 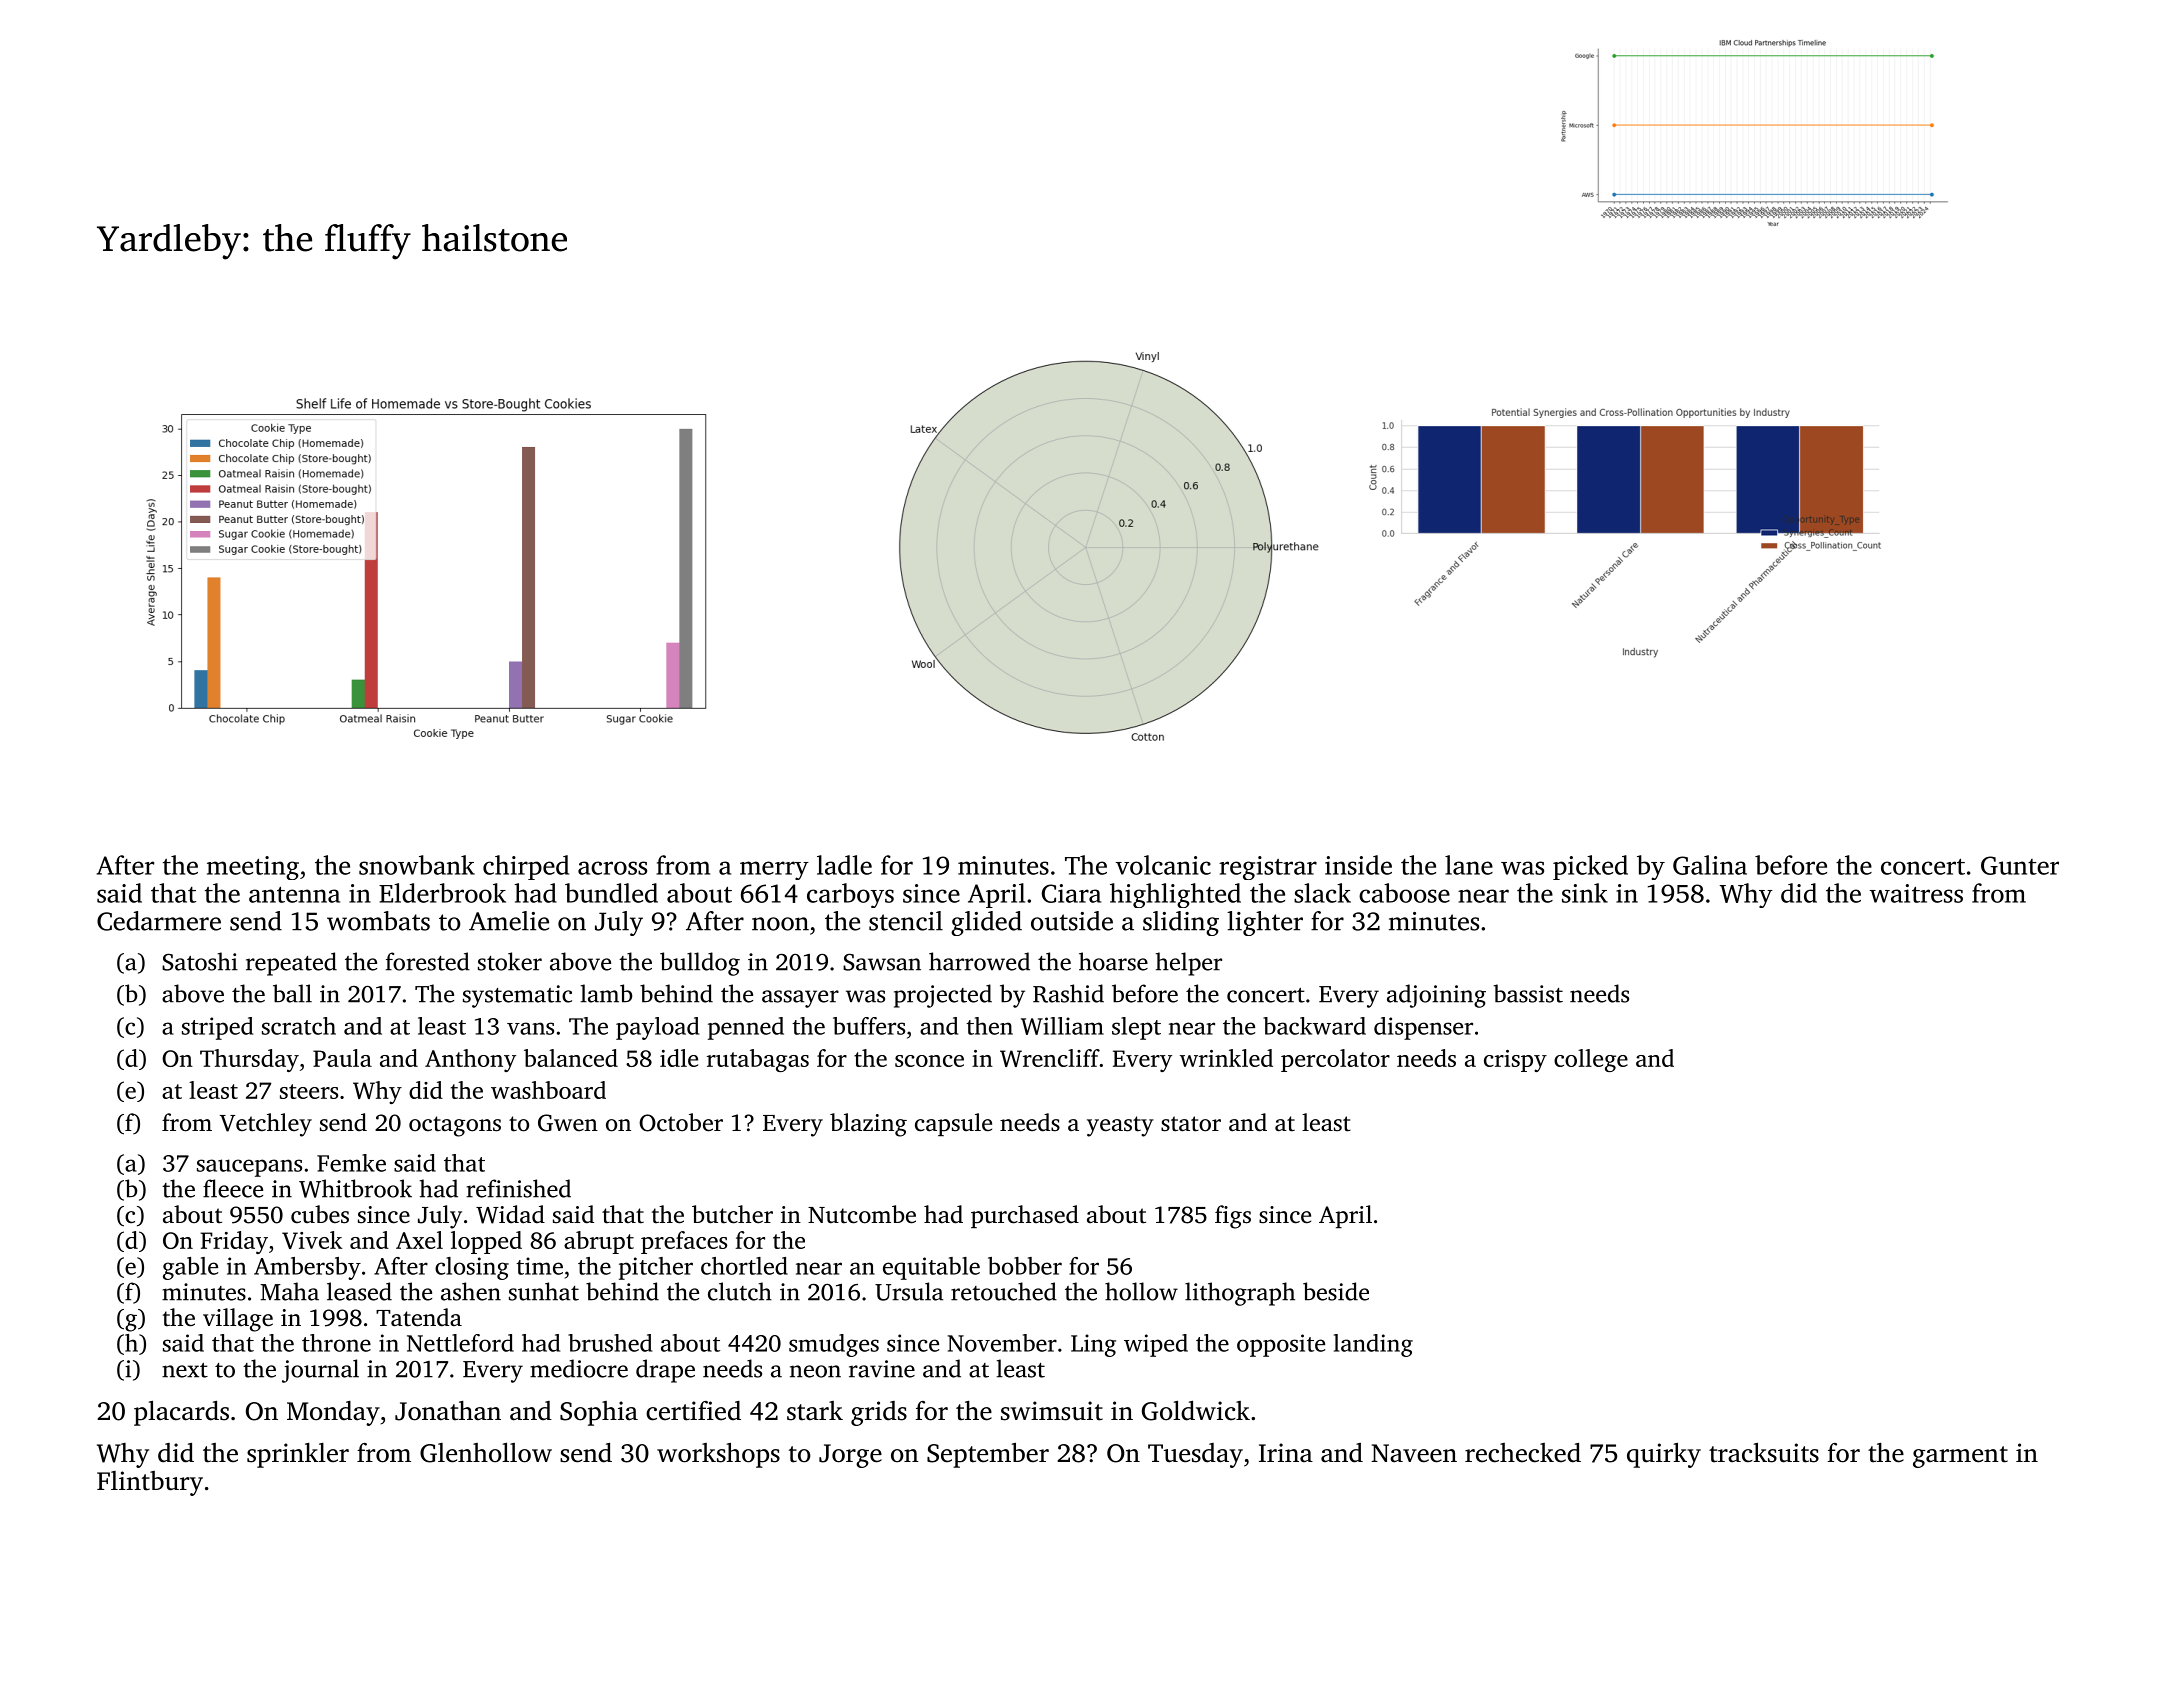 I want to click on inside, so click(x=1358, y=865).
